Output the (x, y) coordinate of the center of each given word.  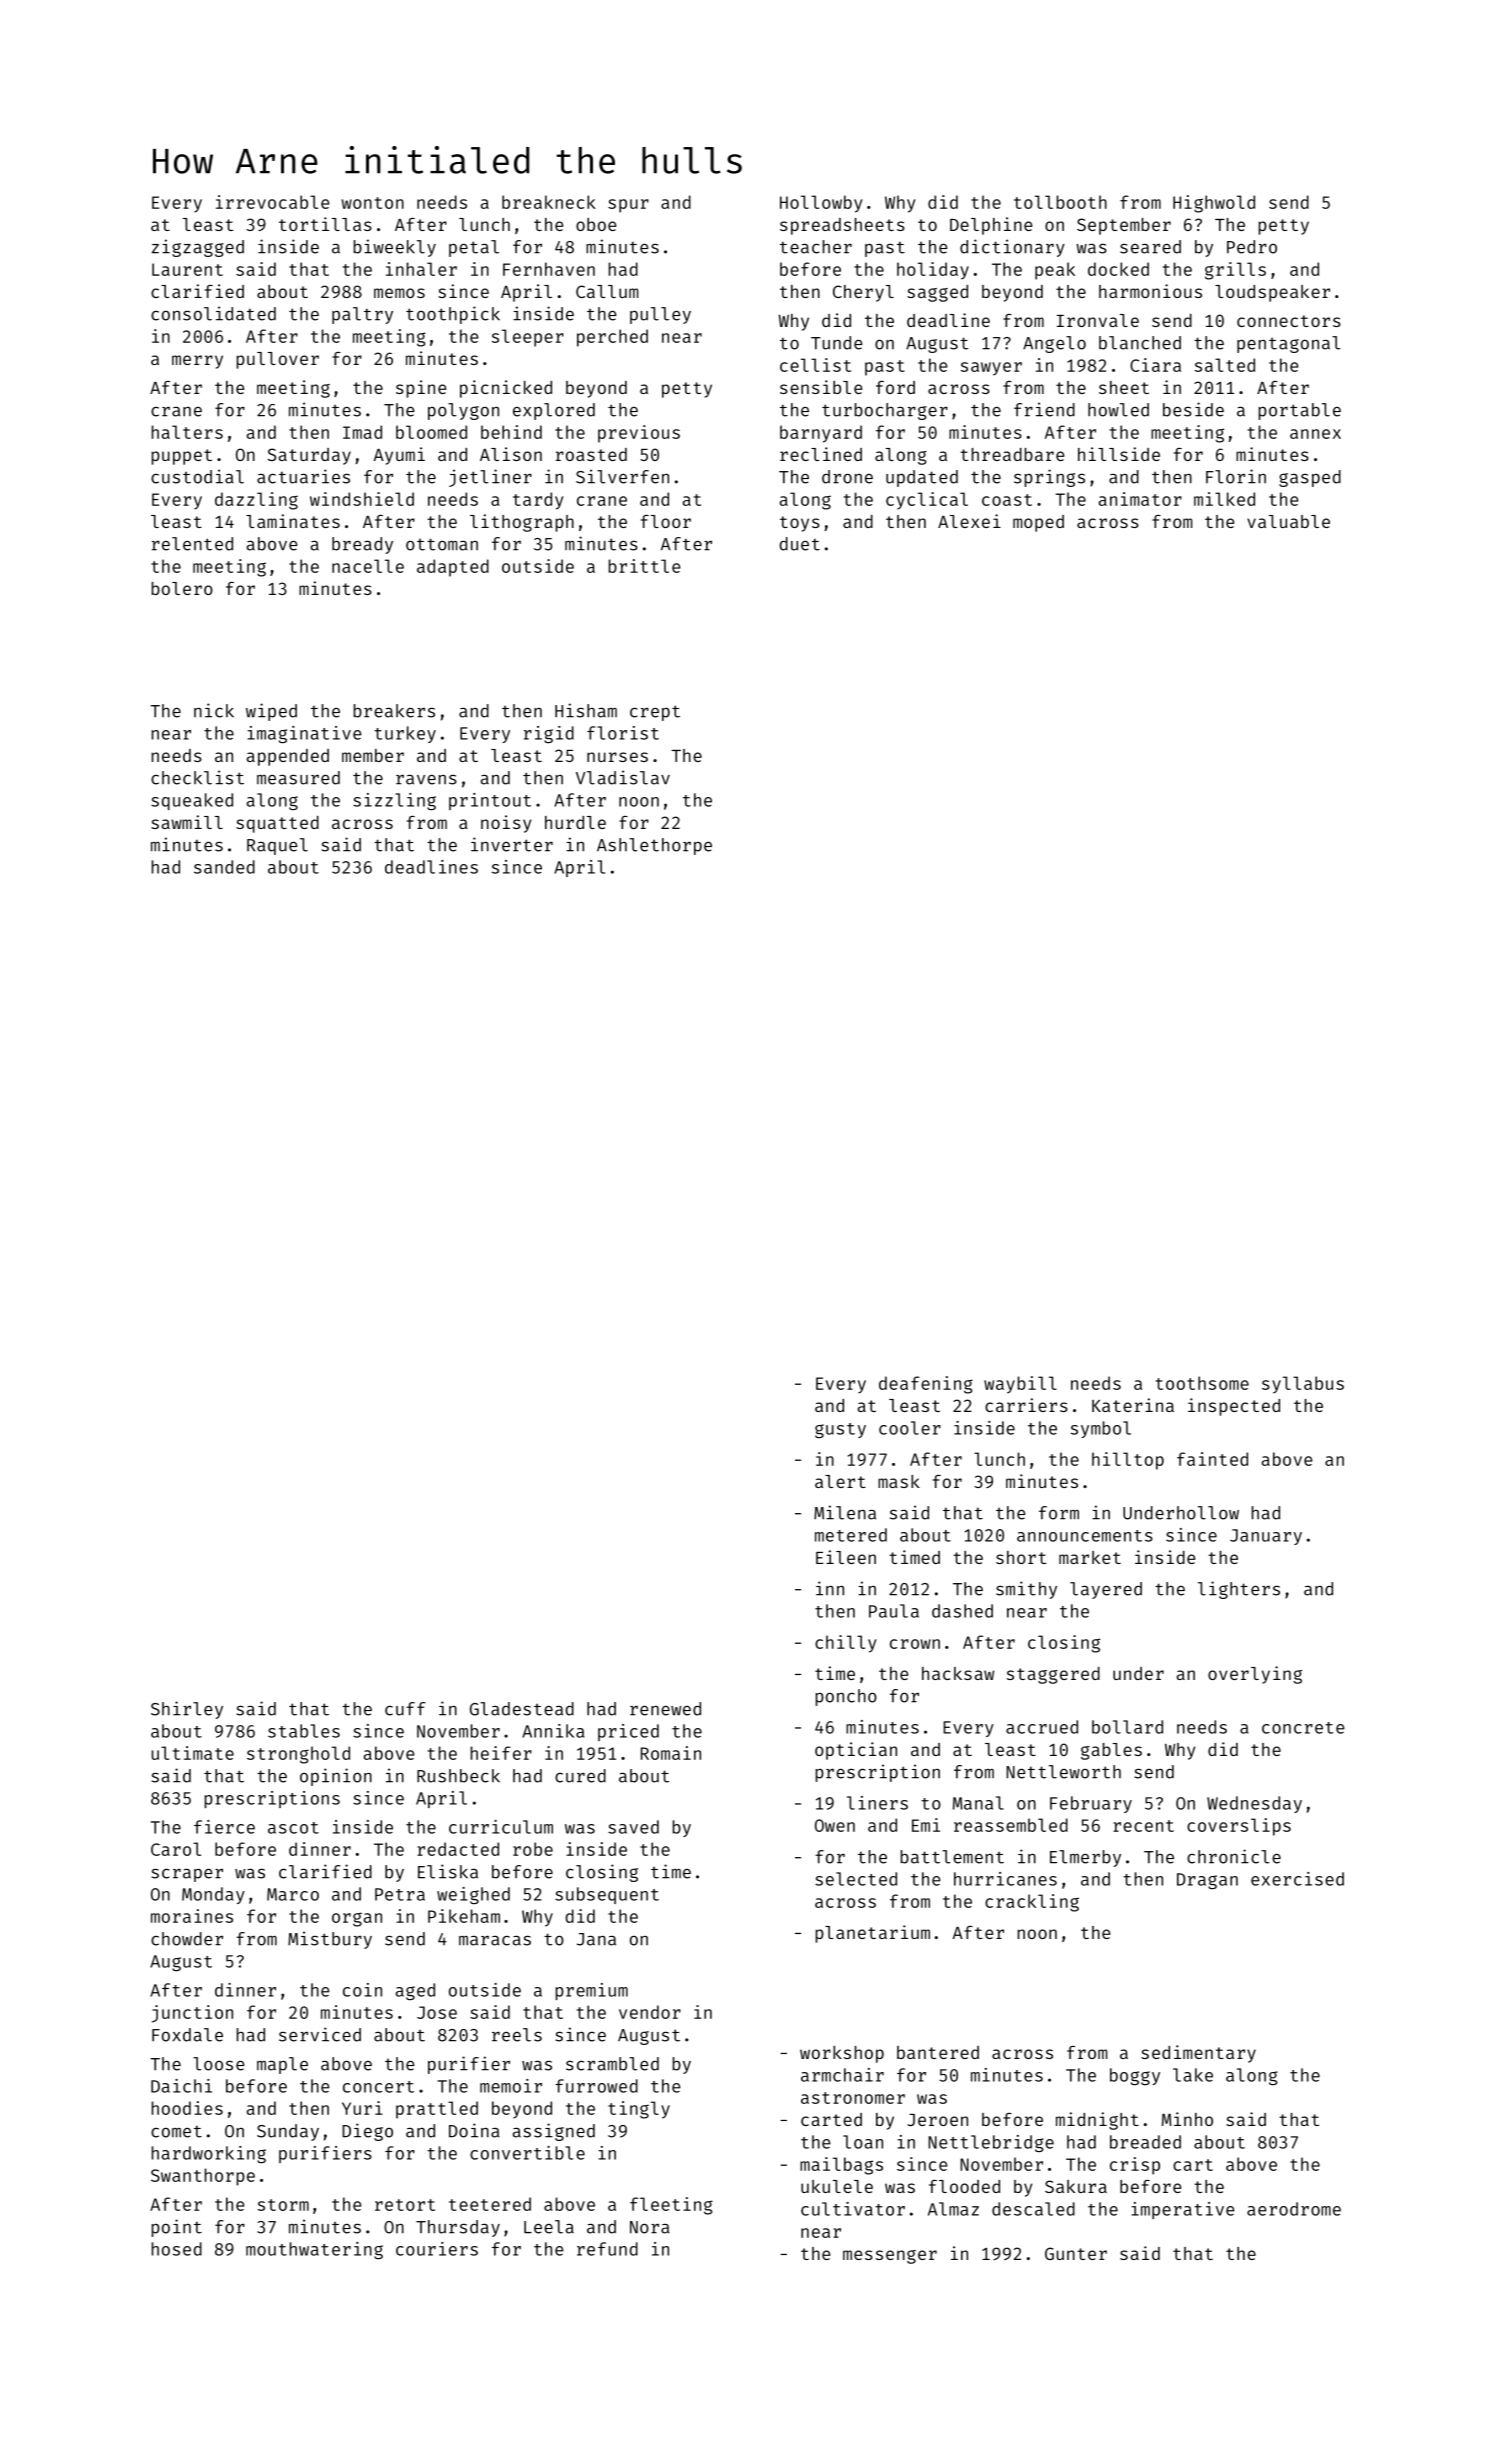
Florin (1236, 476)
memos (399, 293)
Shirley (187, 1710)
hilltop (1128, 1461)
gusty (840, 1430)
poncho (846, 1697)
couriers (437, 2249)
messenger (890, 2257)
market (1090, 1557)
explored (554, 411)
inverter (512, 844)
